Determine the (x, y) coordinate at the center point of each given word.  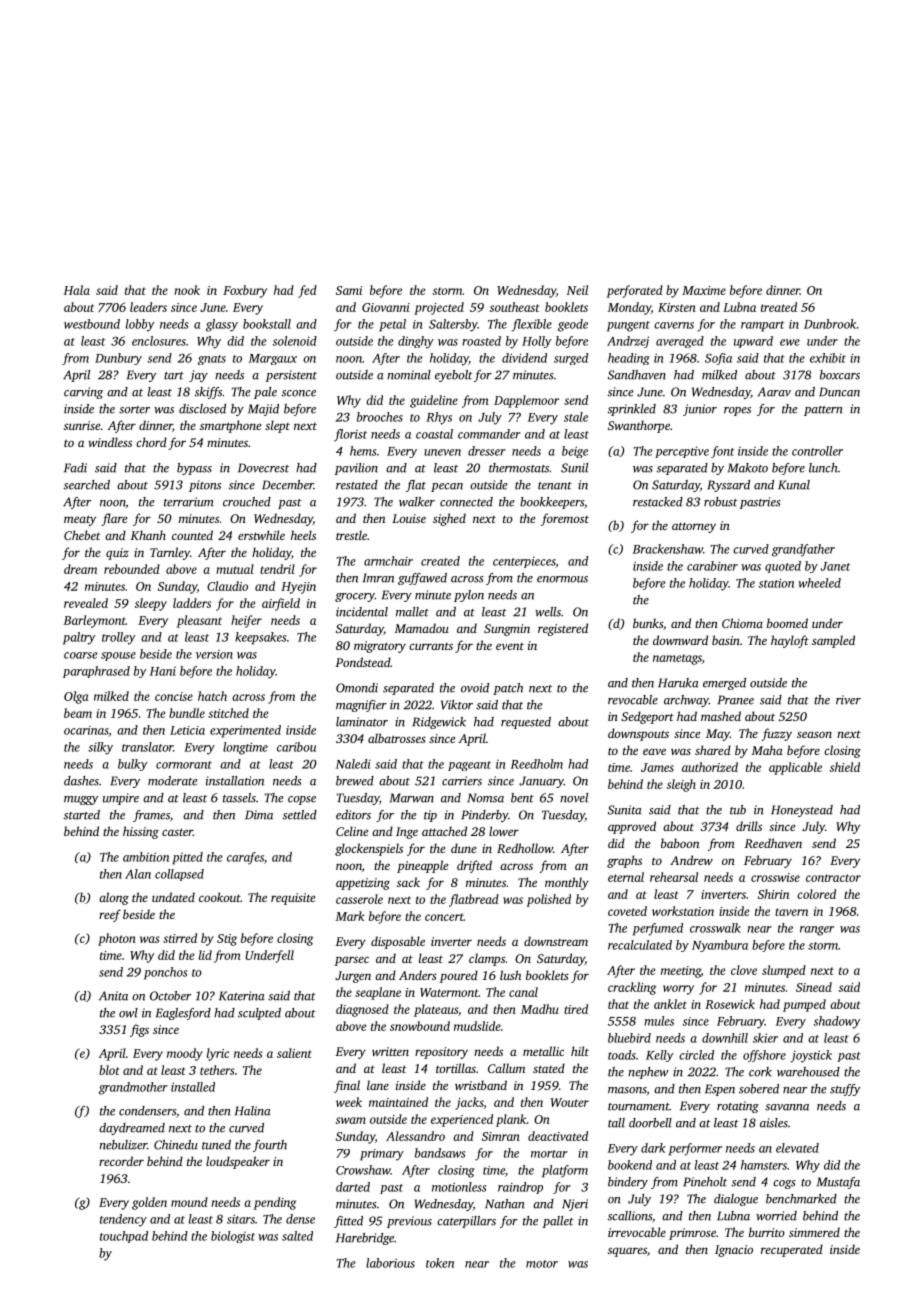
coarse (81, 655)
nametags (677, 659)
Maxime (704, 290)
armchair (388, 561)
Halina (253, 1111)
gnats (212, 360)
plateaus (436, 1010)
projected (439, 308)
